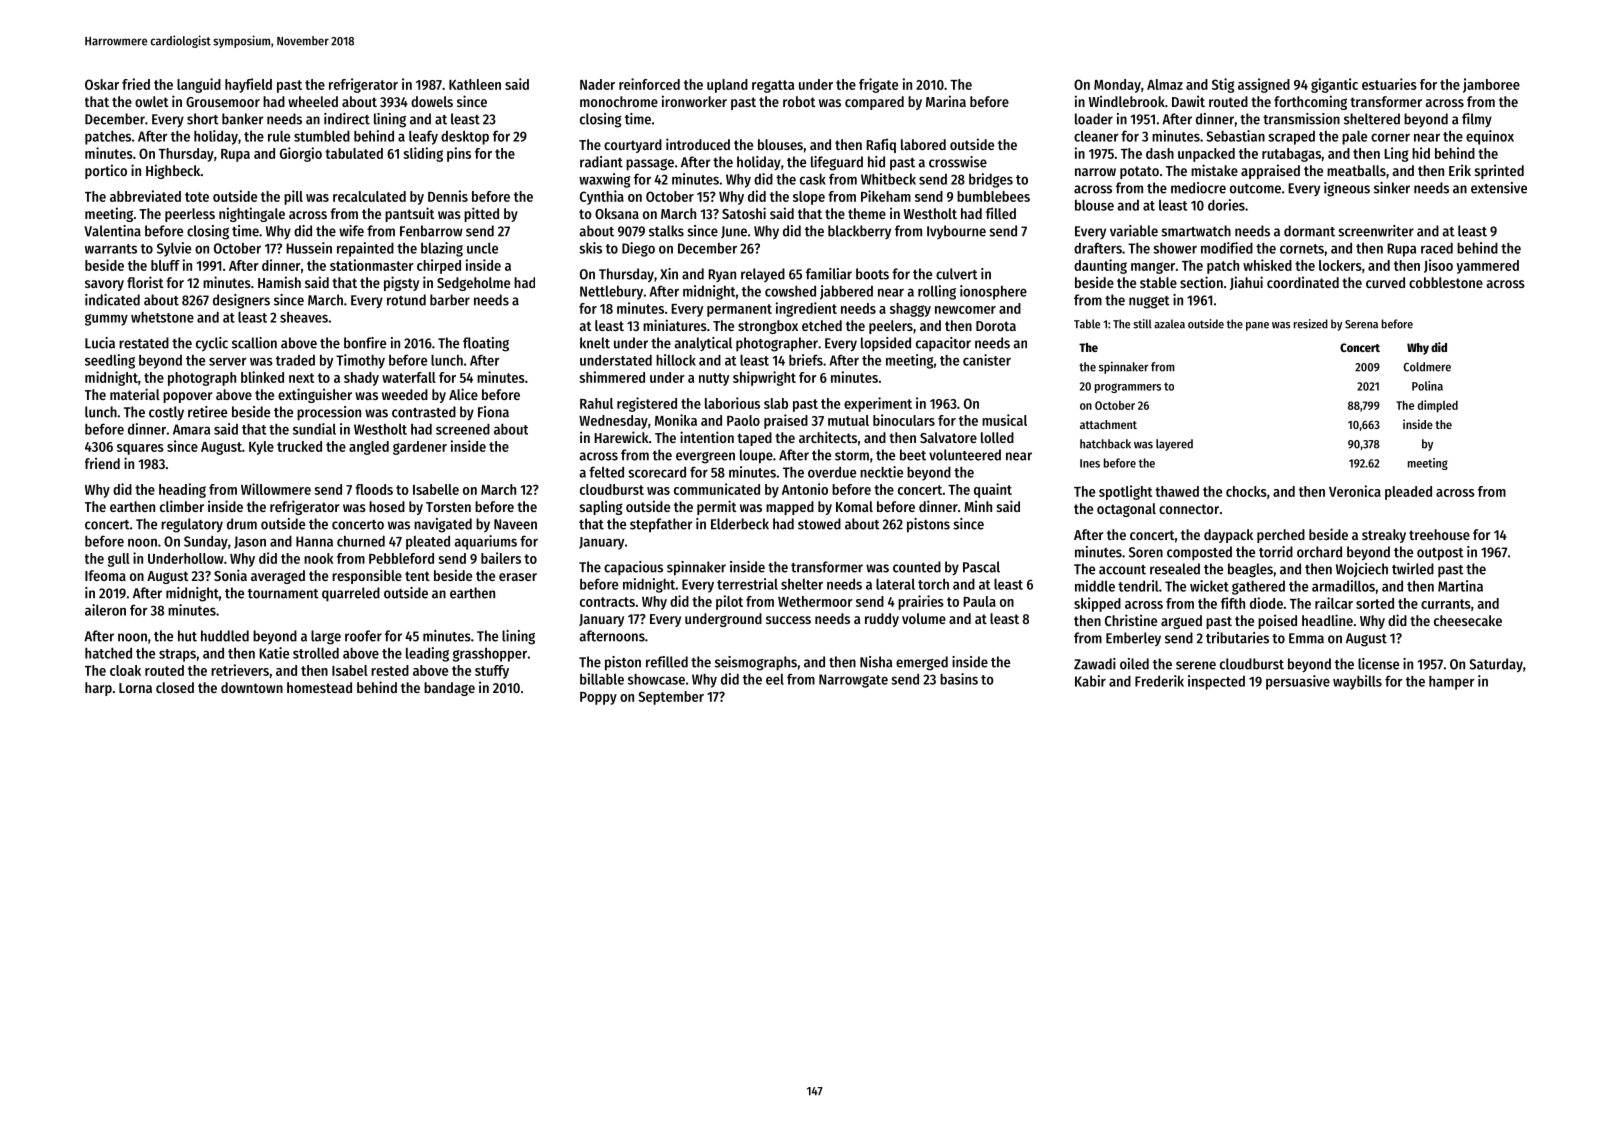  What do you see at coordinates (1356, 170) in the document?
I see `meatballs` at bounding box center [1356, 170].
